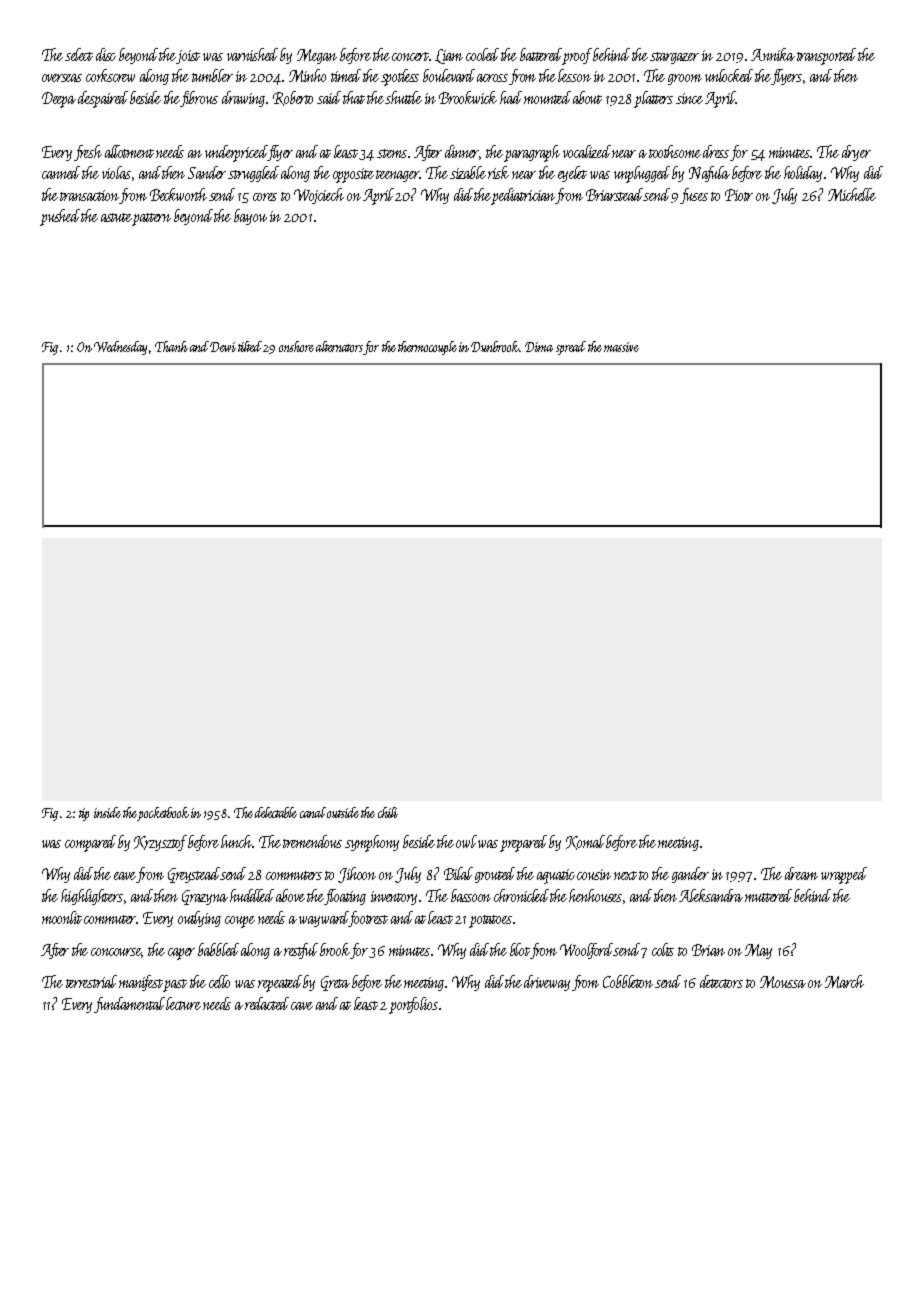 This image has height=1308, width=924. I want to click on fuses, so click(694, 196).
